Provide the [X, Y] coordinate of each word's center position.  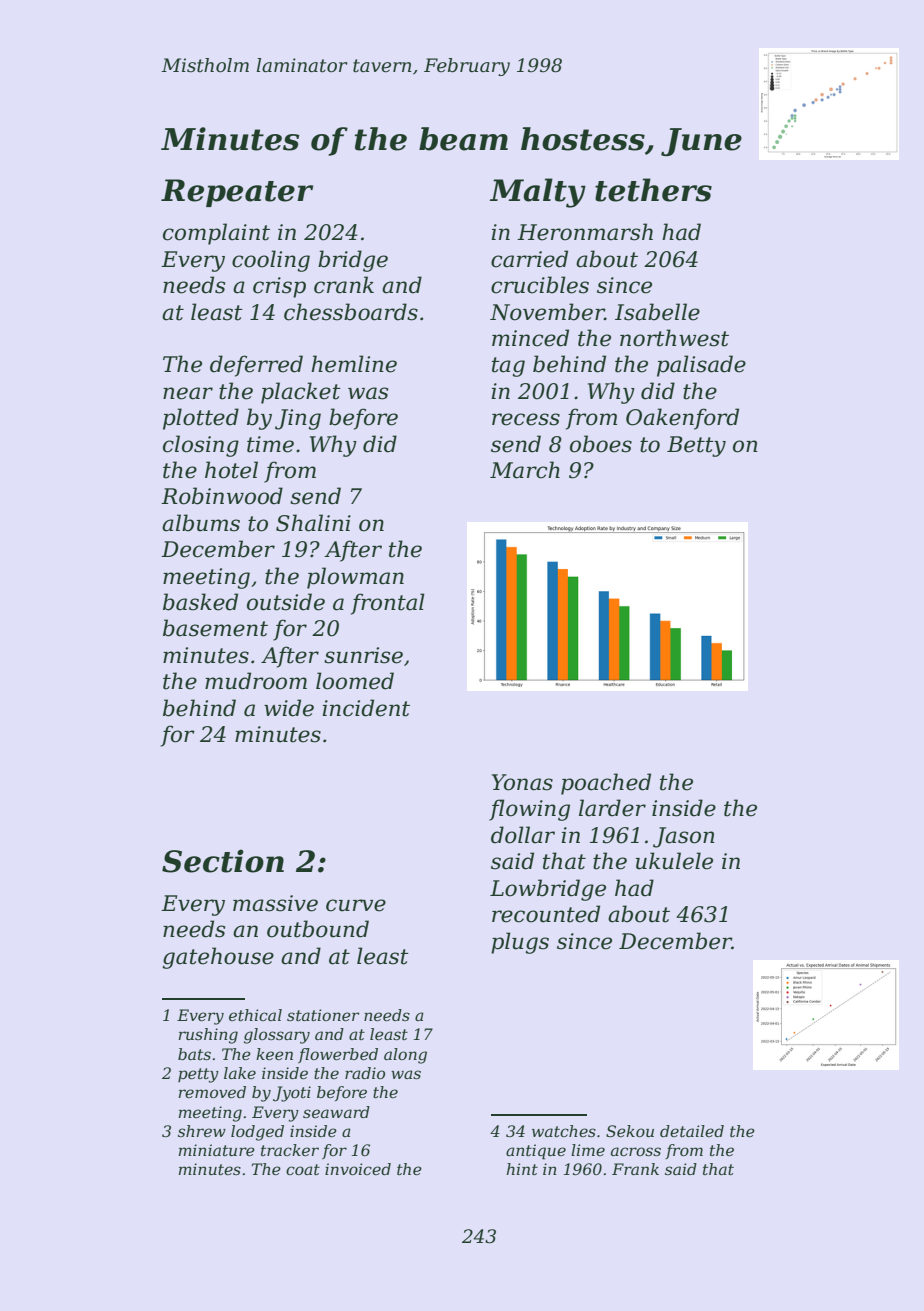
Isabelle [657, 312]
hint [522, 1169]
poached [606, 784]
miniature [217, 1150]
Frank [635, 1169]
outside [286, 602]
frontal [388, 604]
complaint [216, 234]
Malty [538, 193]
